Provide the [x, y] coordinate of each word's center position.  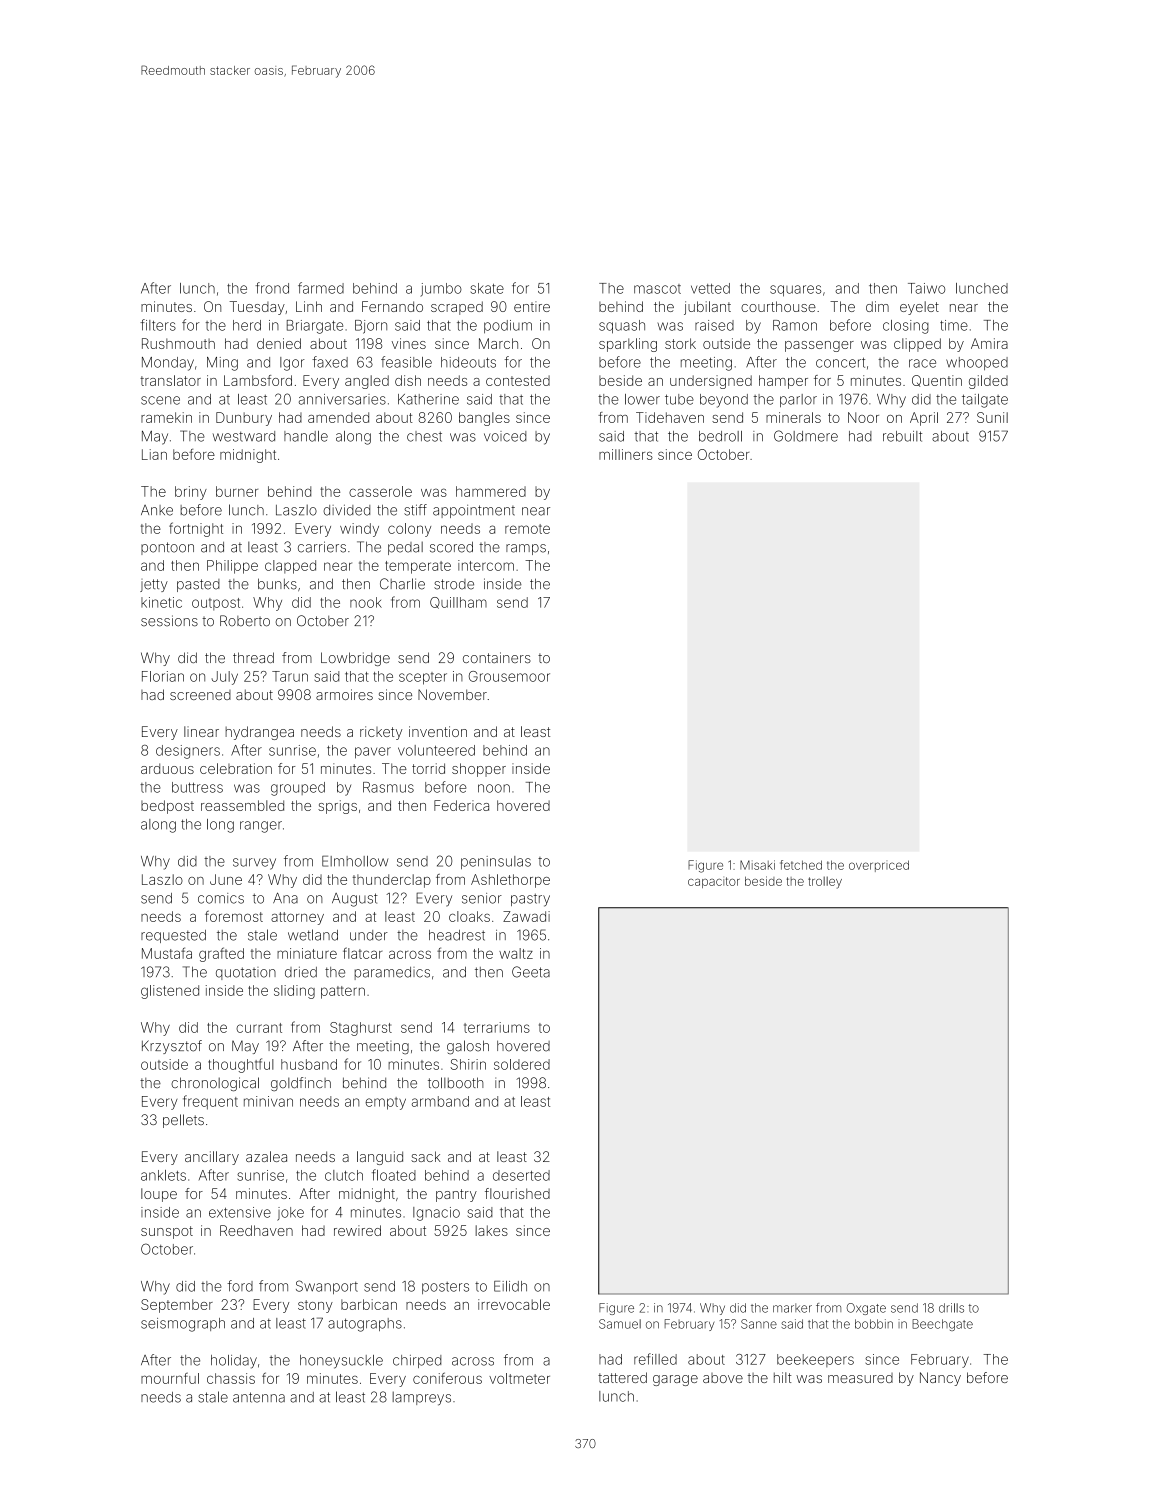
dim [877, 306]
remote [527, 529]
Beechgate [942, 1325]
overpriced [879, 866]
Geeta [531, 972]
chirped [417, 1361]
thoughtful [241, 1065]
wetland [313, 935]
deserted [521, 1175]
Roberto [245, 621]
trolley [825, 882]
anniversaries [342, 399]
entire [532, 306]
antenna [259, 1397]
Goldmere [806, 436]
